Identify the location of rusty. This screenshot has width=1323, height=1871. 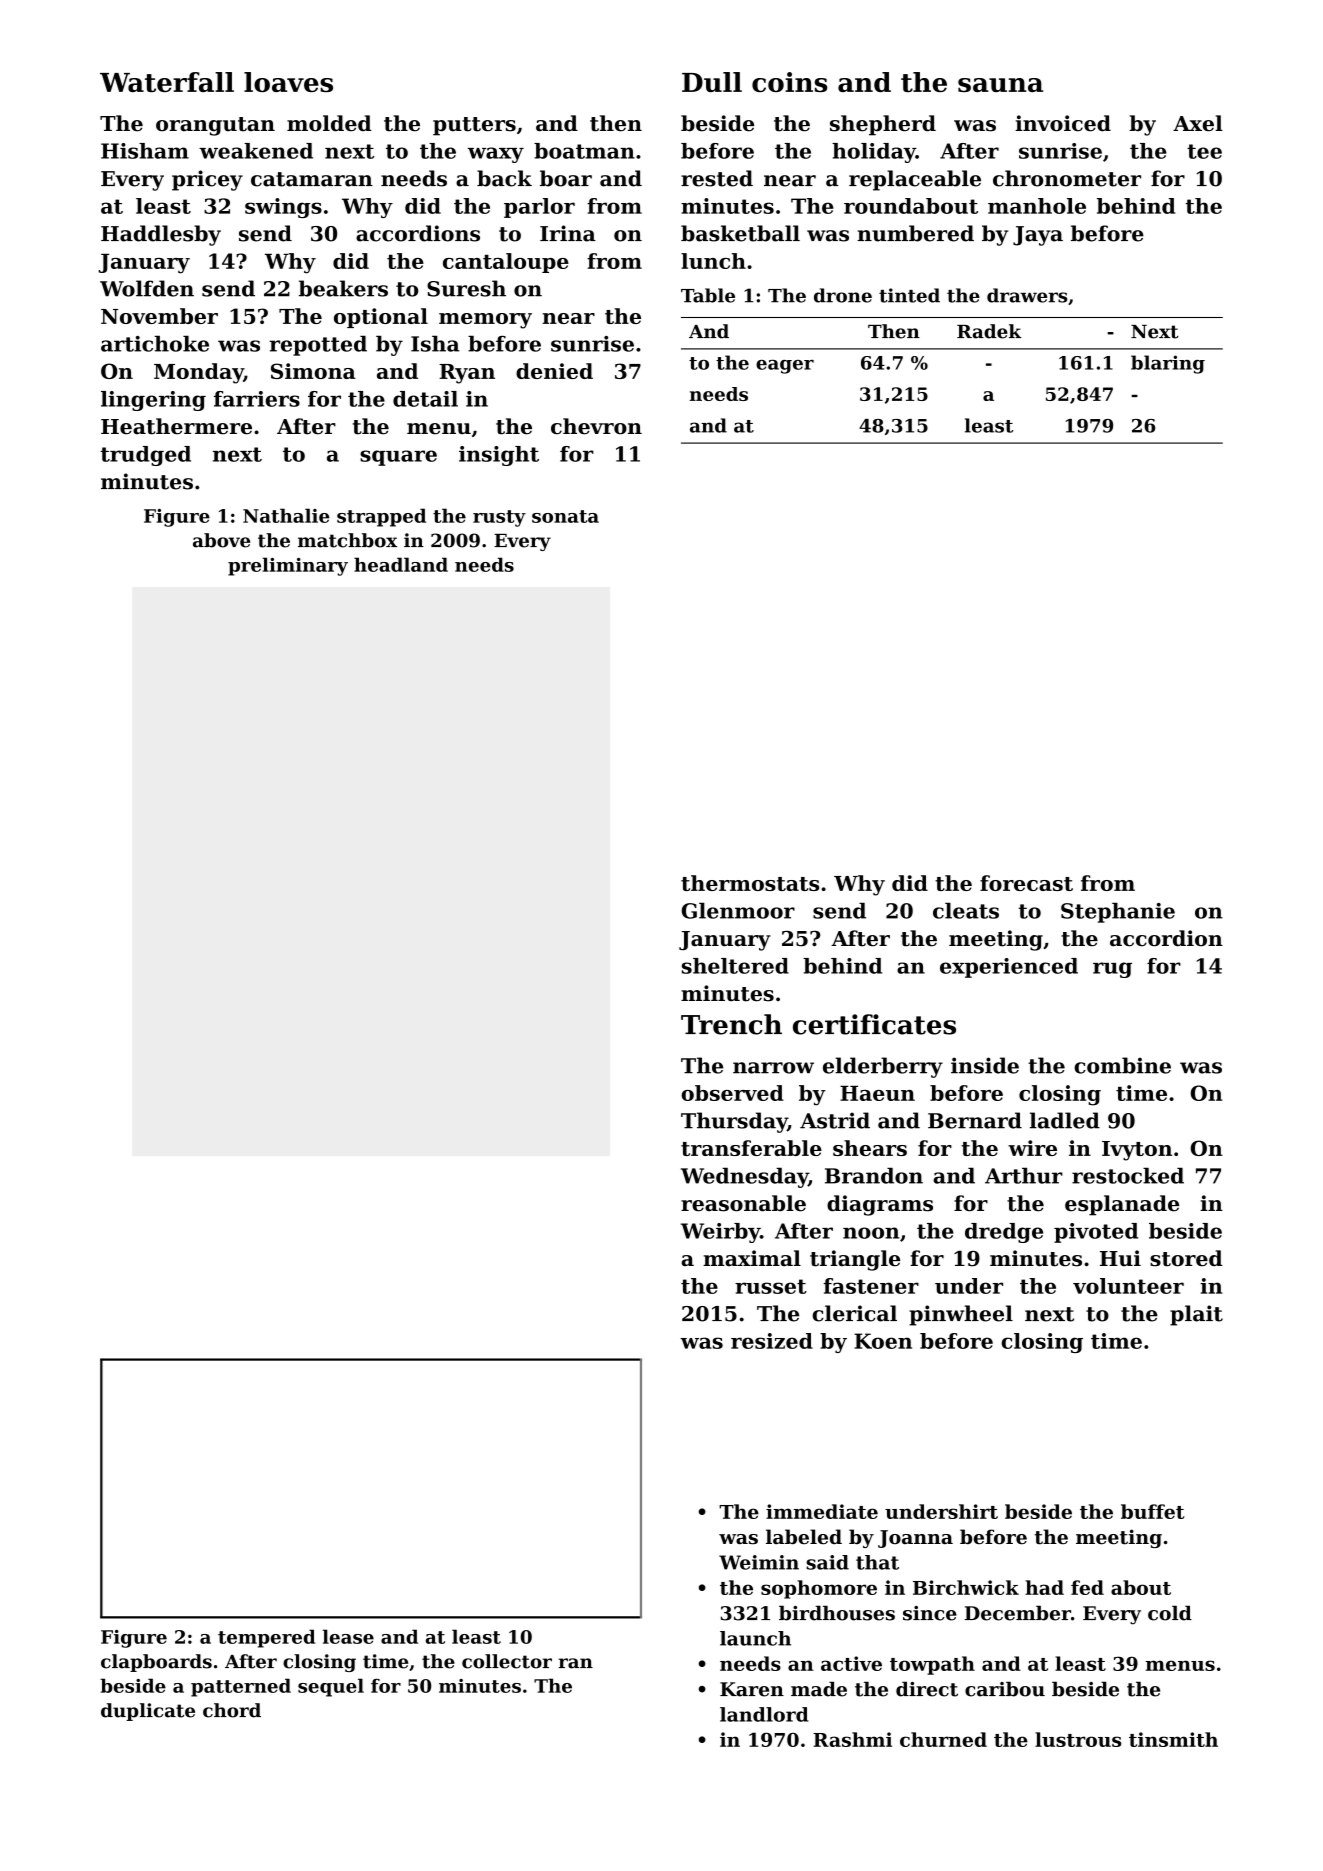
(499, 518).
